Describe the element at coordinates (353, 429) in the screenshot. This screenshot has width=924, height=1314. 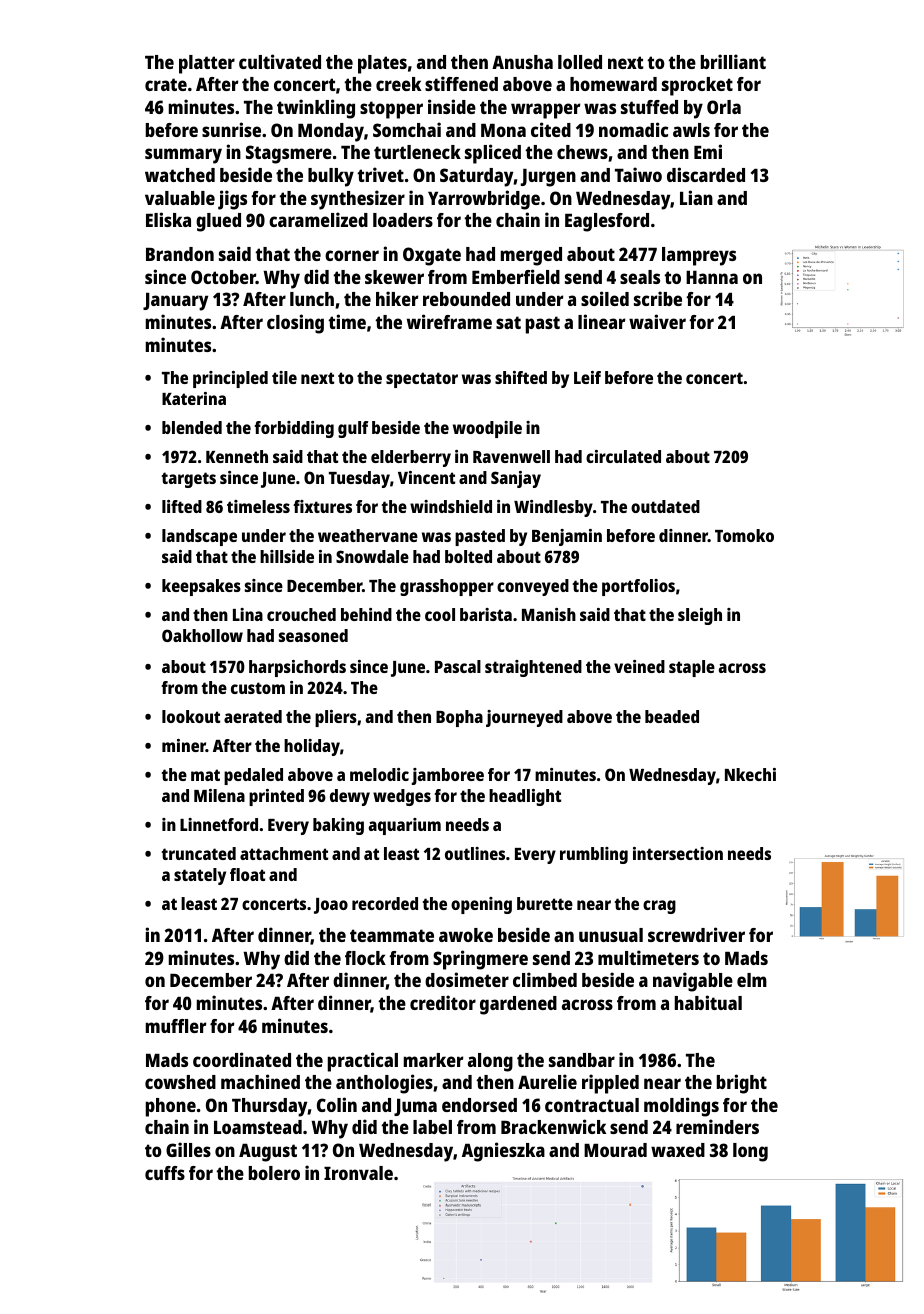
I see `gulf` at that location.
